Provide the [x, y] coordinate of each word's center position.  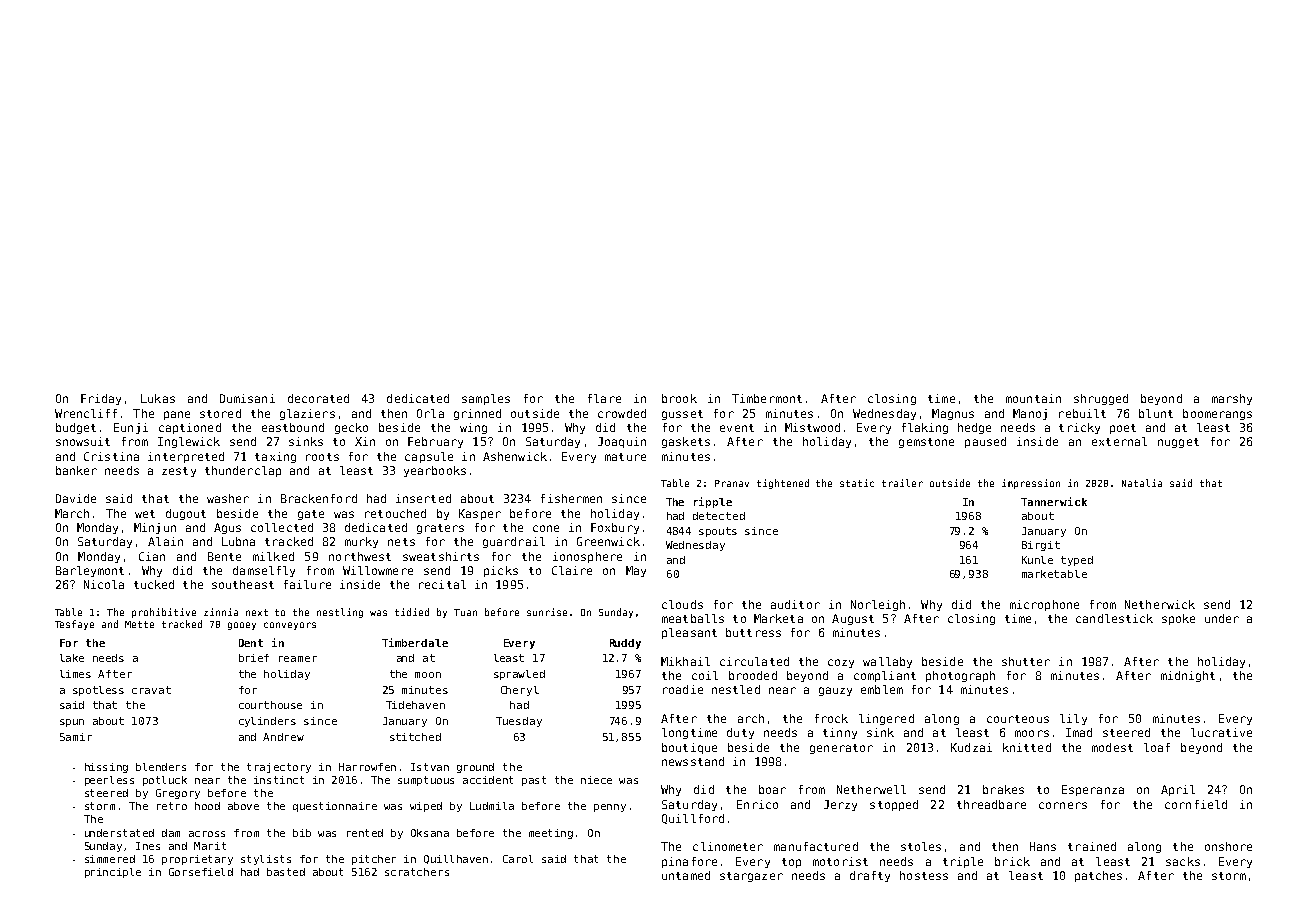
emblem [882, 689]
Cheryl [520, 691]
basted [286, 872]
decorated [318, 398]
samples [486, 399]
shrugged [1101, 399]
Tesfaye [74, 625]
